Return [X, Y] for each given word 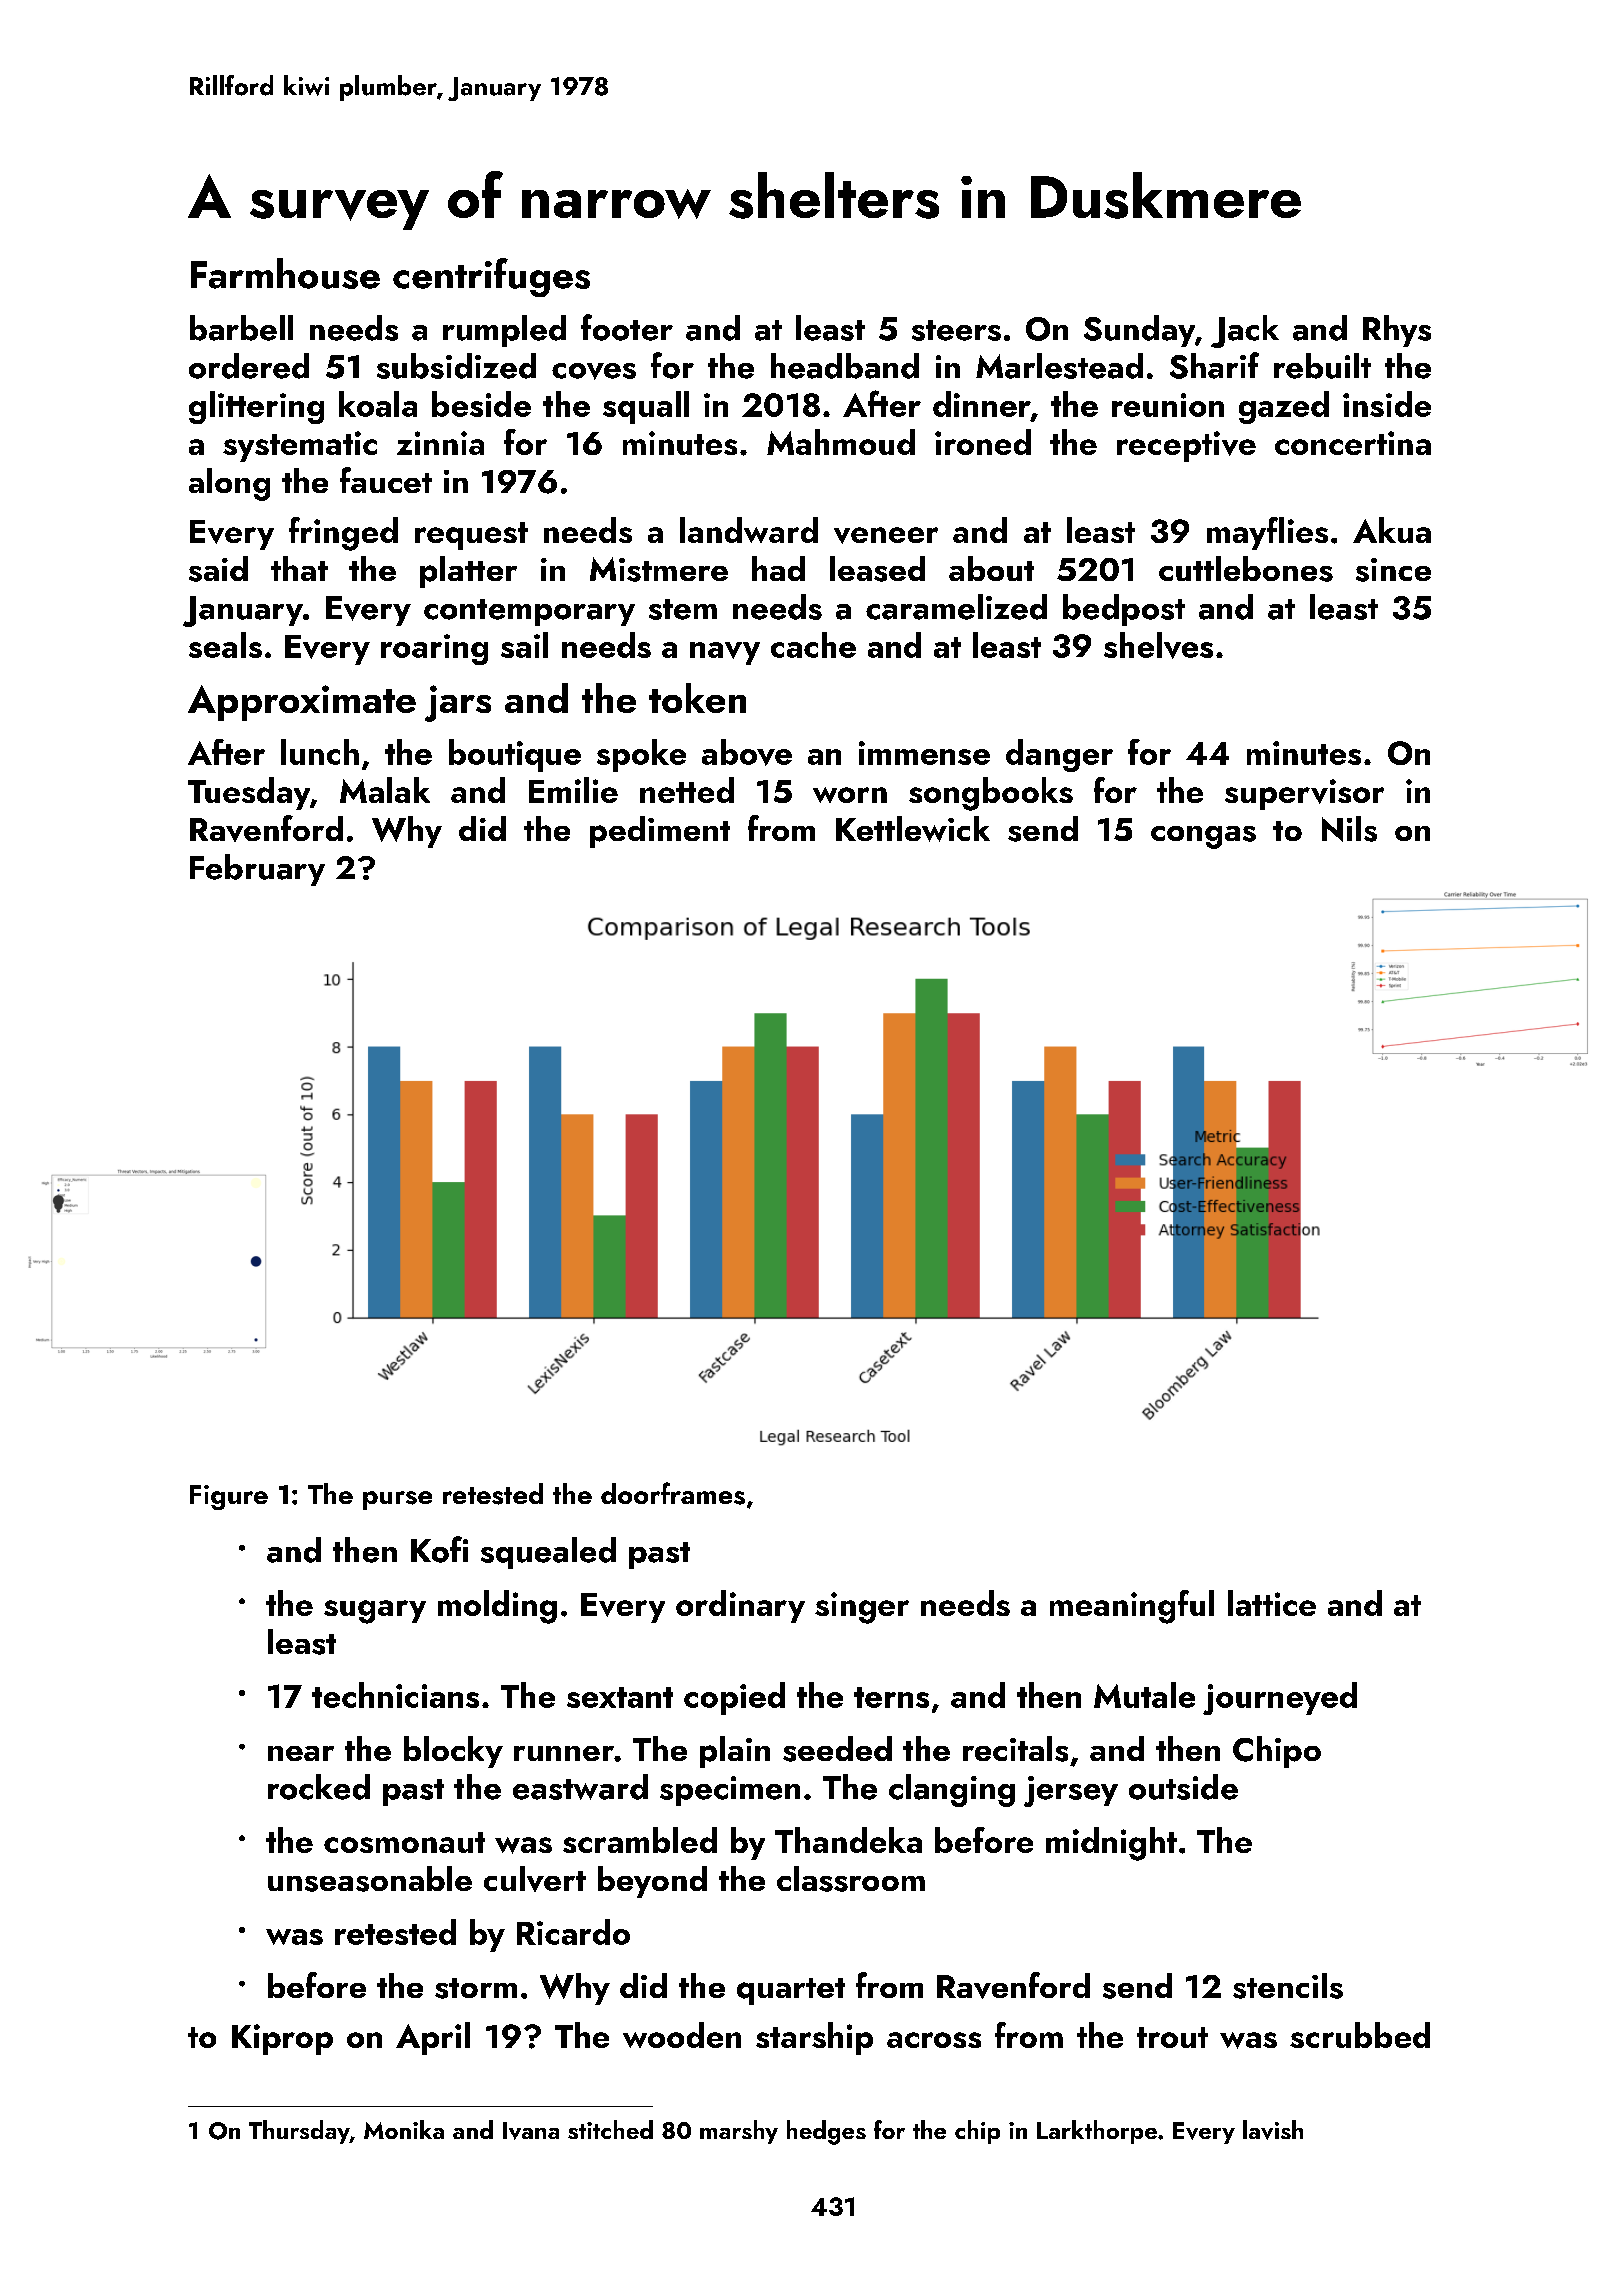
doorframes [673, 1493]
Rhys [1397, 331]
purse [397, 1500]
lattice [1272, 1603]
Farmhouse [285, 273]
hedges [826, 2132]
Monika [404, 2129]
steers [956, 330]
